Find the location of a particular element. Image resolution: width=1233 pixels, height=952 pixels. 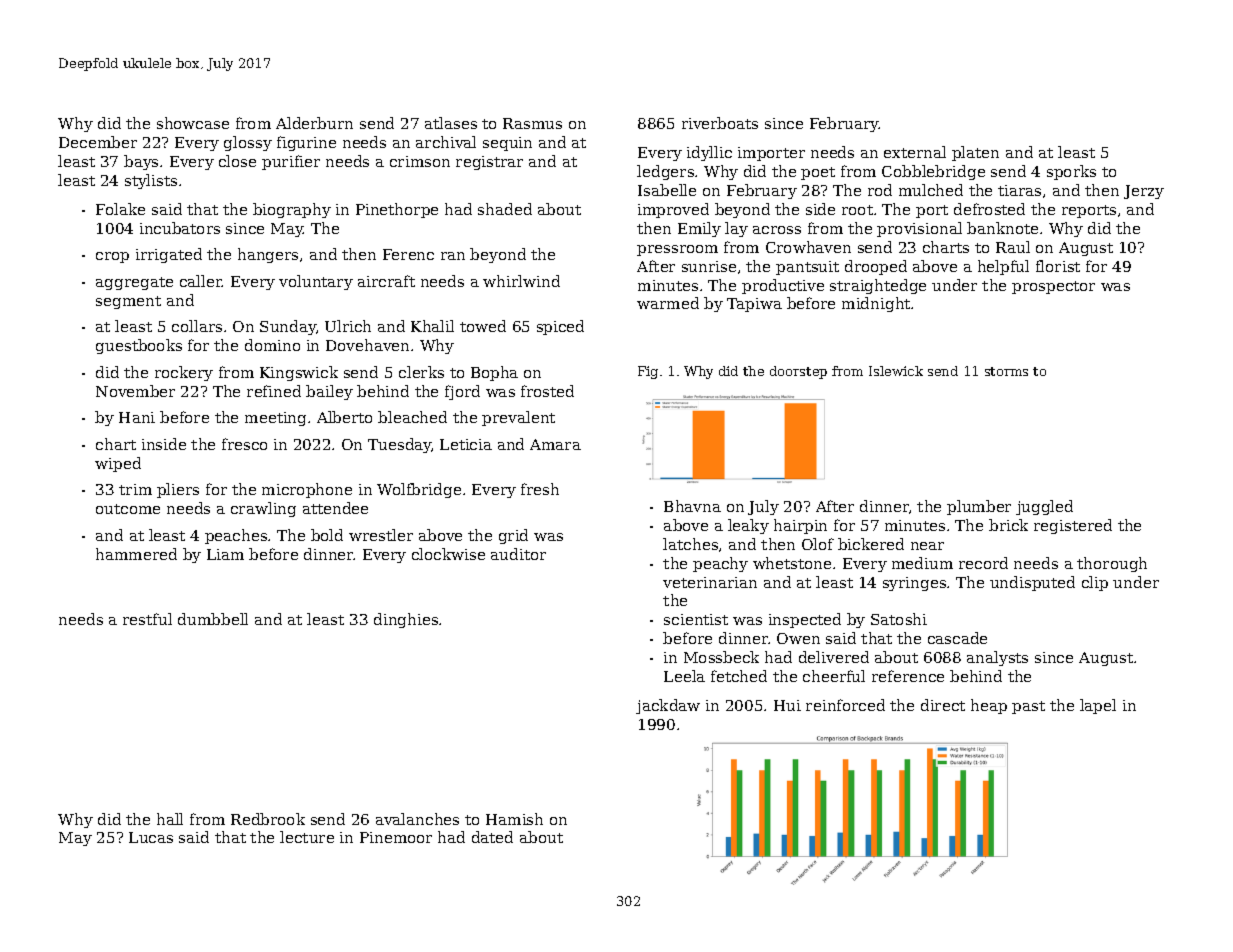

lapel is located at coordinates (1098, 706).
